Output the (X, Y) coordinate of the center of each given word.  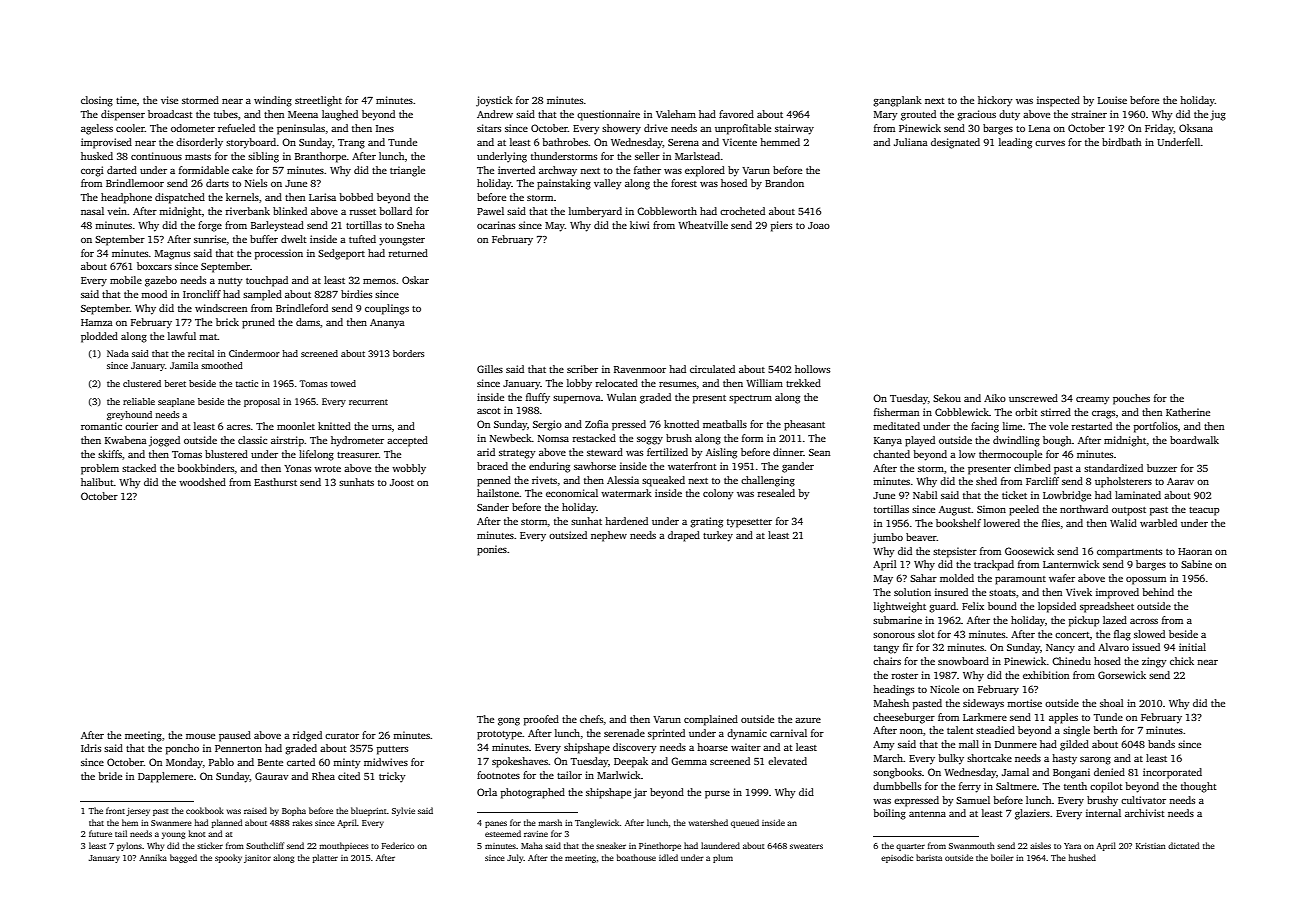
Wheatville (703, 225)
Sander (493, 507)
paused (235, 736)
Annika (153, 857)
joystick (494, 101)
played (920, 441)
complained (711, 720)
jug (1218, 115)
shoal (1112, 703)
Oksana (1196, 128)
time (126, 100)
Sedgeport (341, 254)
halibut (97, 482)
